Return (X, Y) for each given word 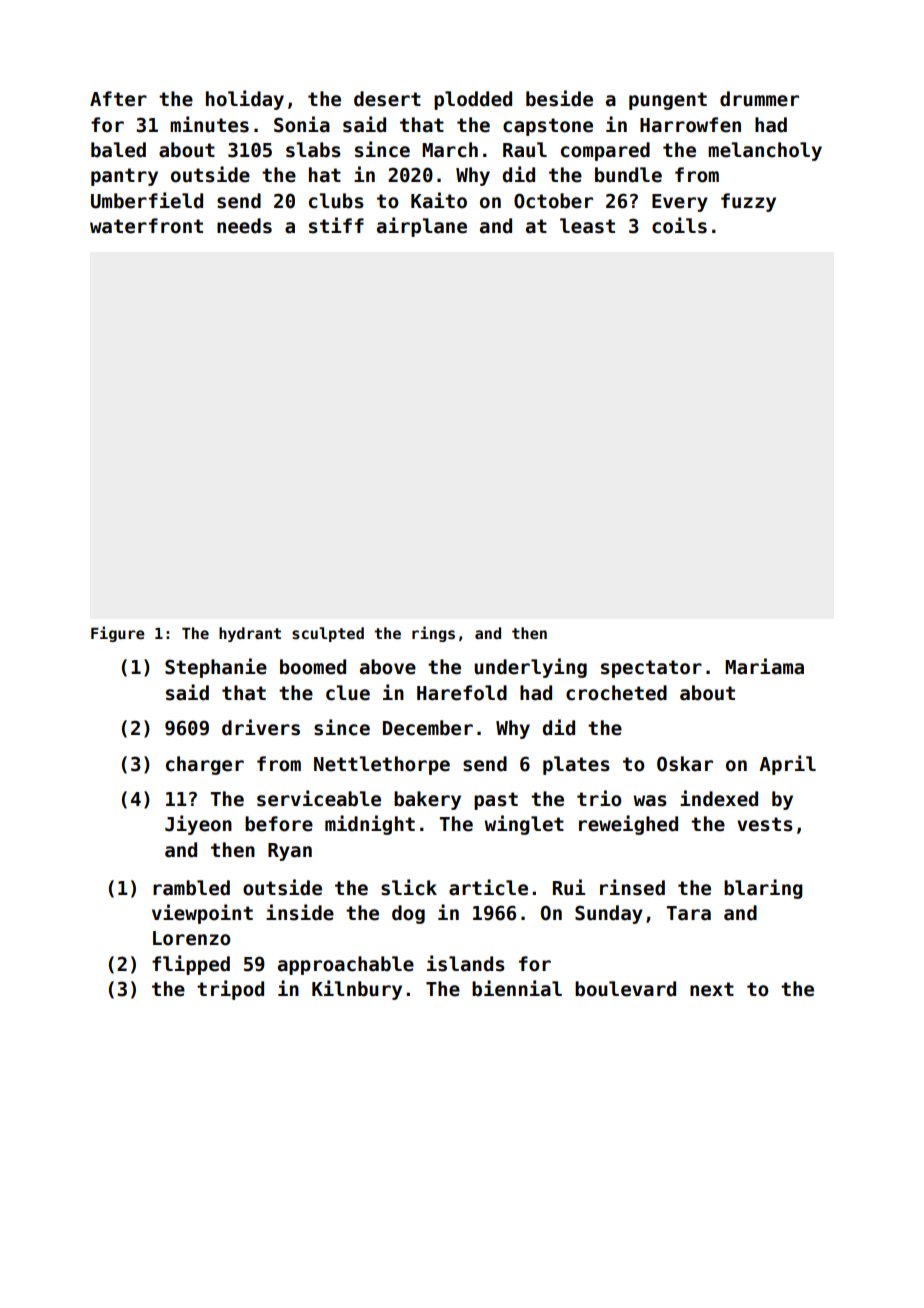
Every (680, 203)
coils (679, 225)
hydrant (250, 634)
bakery (427, 800)
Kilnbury (357, 990)
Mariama (764, 666)
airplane (422, 227)
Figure (118, 634)
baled (118, 150)
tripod (230, 990)
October (553, 201)
